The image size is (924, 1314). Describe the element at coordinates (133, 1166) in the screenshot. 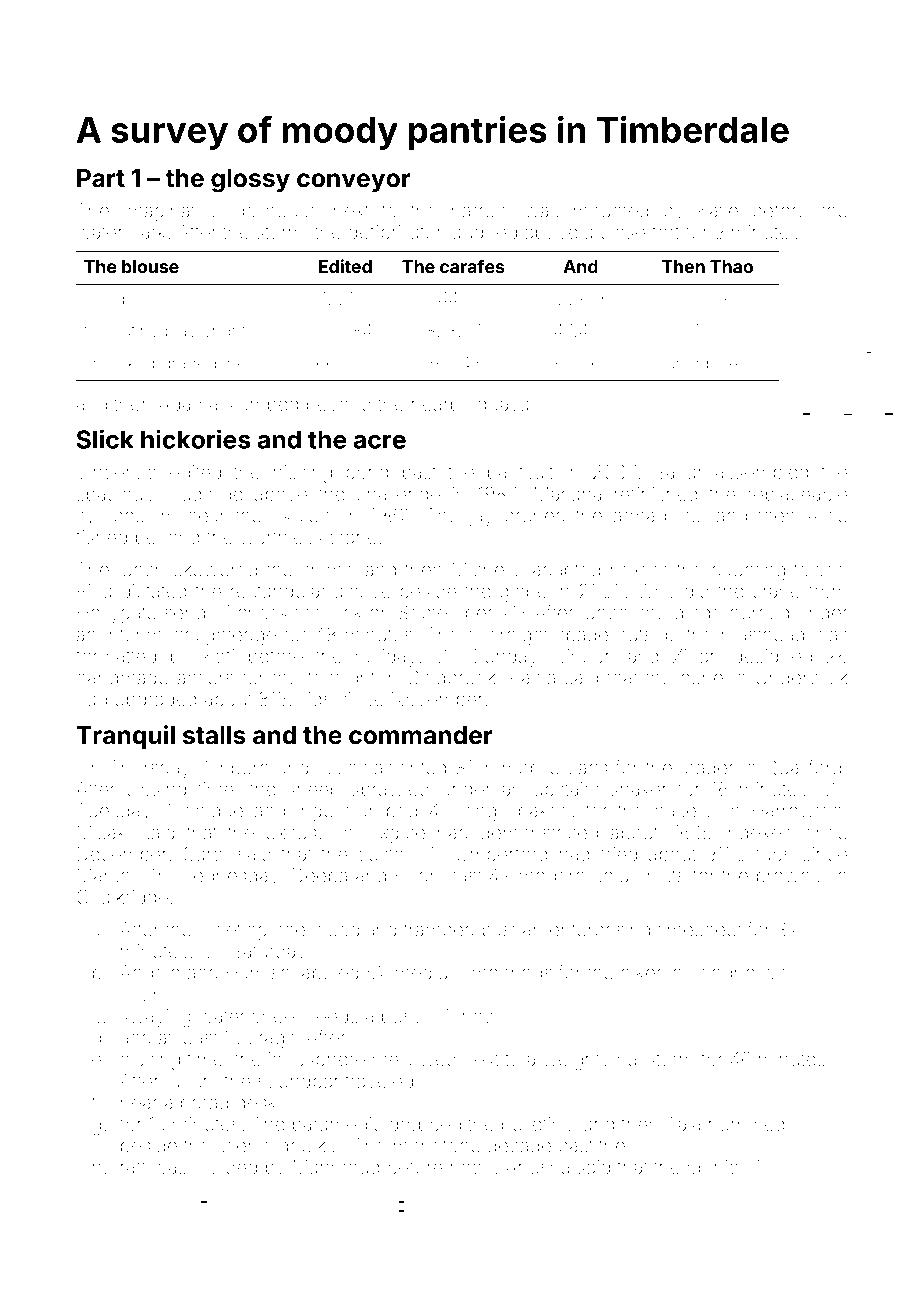

I see `raft` at that location.
